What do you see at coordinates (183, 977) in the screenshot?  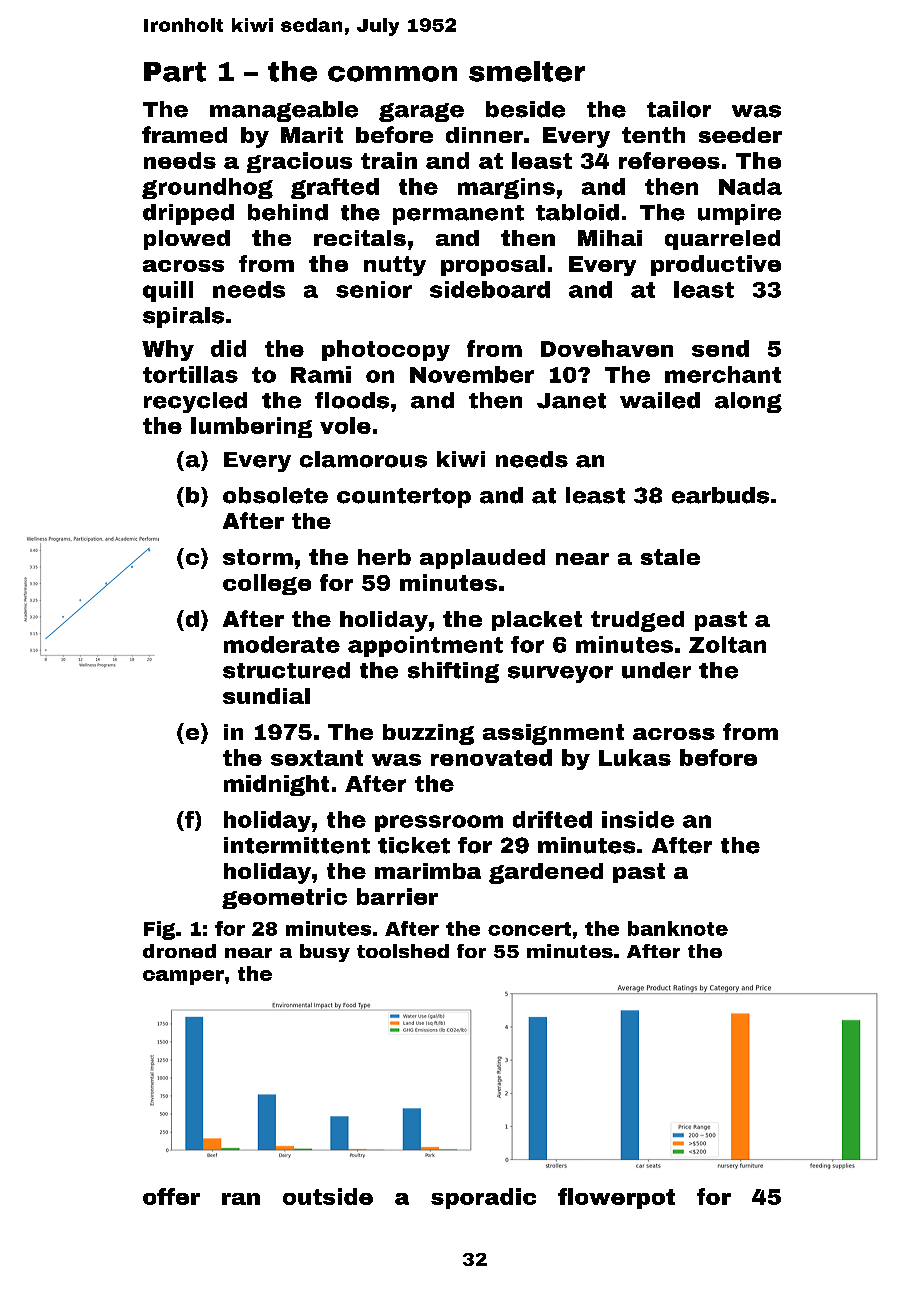 I see `camper` at bounding box center [183, 977].
